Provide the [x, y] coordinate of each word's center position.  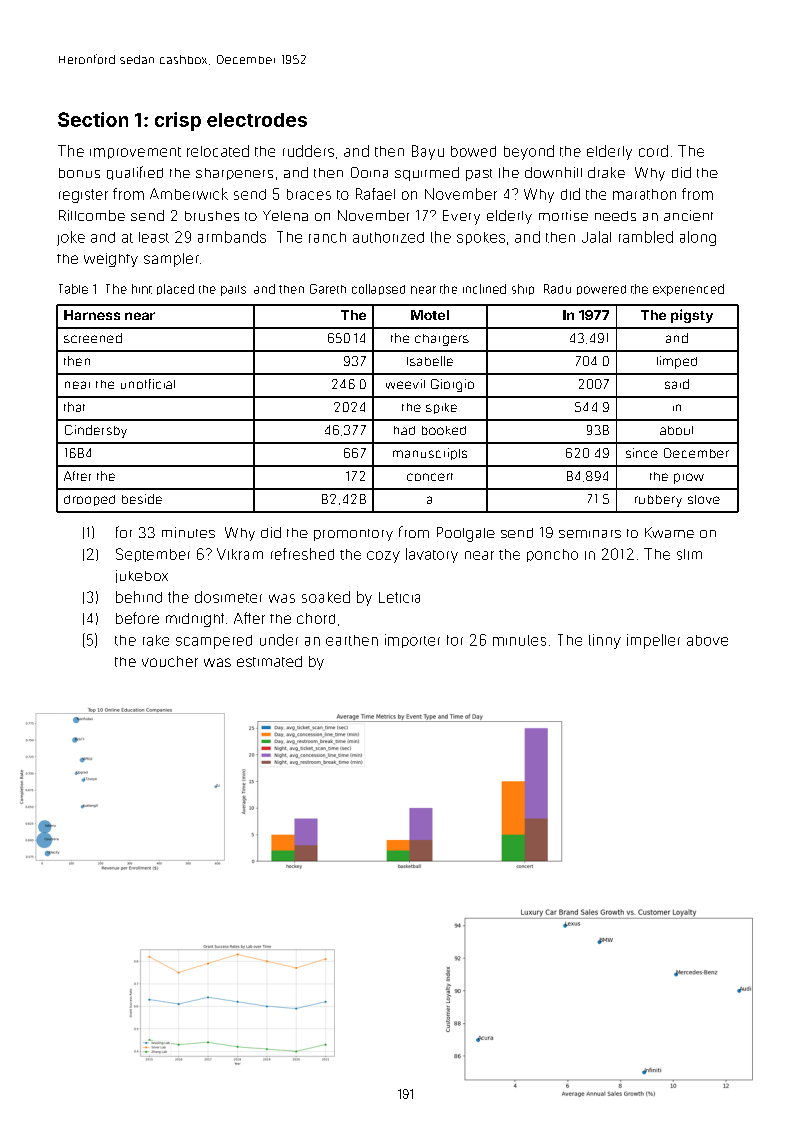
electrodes [257, 120]
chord [316, 618]
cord [653, 151]
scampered [214, 642]
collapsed [378, 289]
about [676, 430]
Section [93, 119]
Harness [92, 315]
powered [601, 290]
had [404, 430]
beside [142, 499]
